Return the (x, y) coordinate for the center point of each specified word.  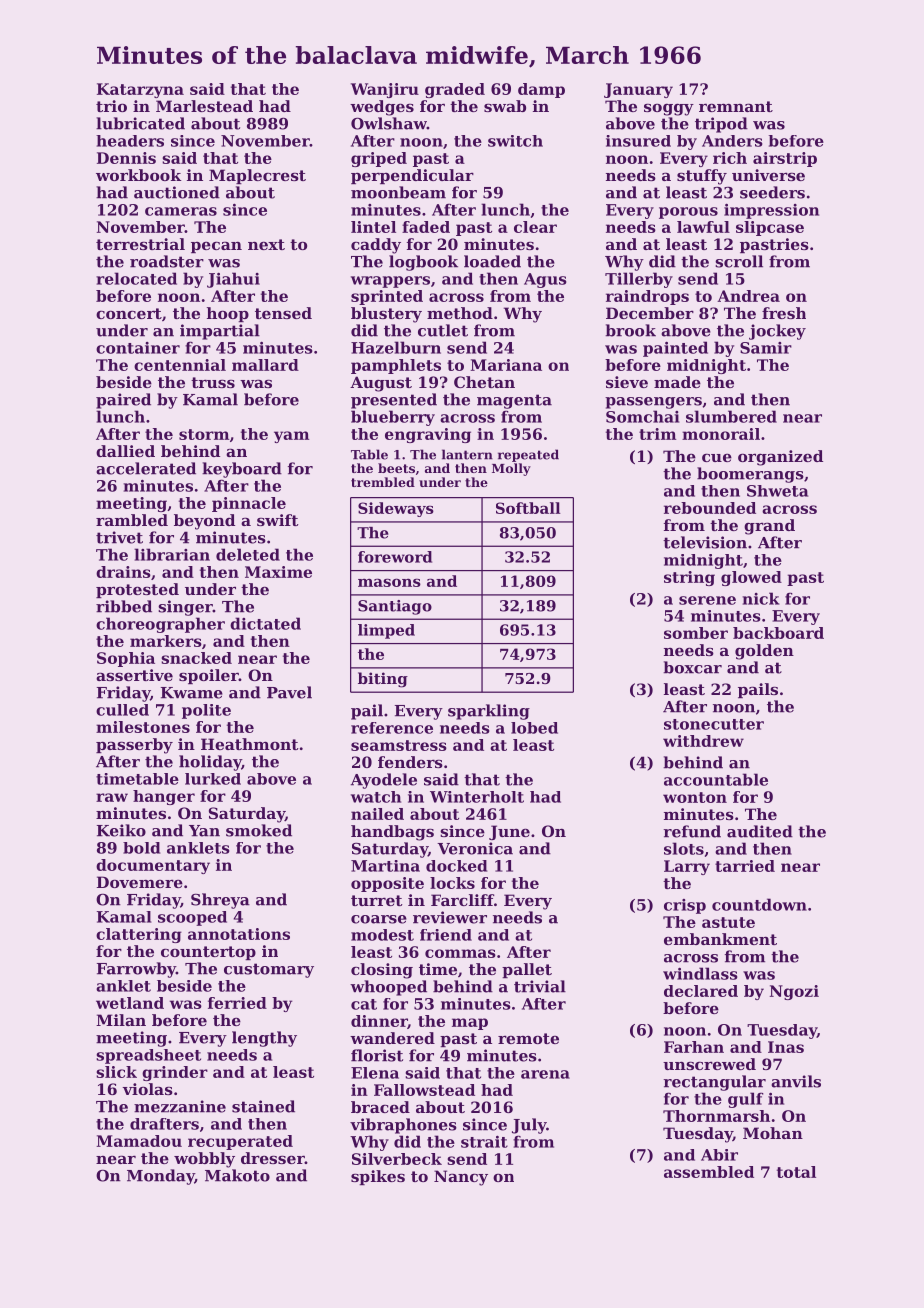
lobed (534, 728)
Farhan (694, 1047)
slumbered (731, 416)
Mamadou (139, 1141)
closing (382, 971)
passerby (134, 746)
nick (761, 598)
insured (638, 141)
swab (505, 106)
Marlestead (204, 106)
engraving (428, 435)
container (138, 348)
